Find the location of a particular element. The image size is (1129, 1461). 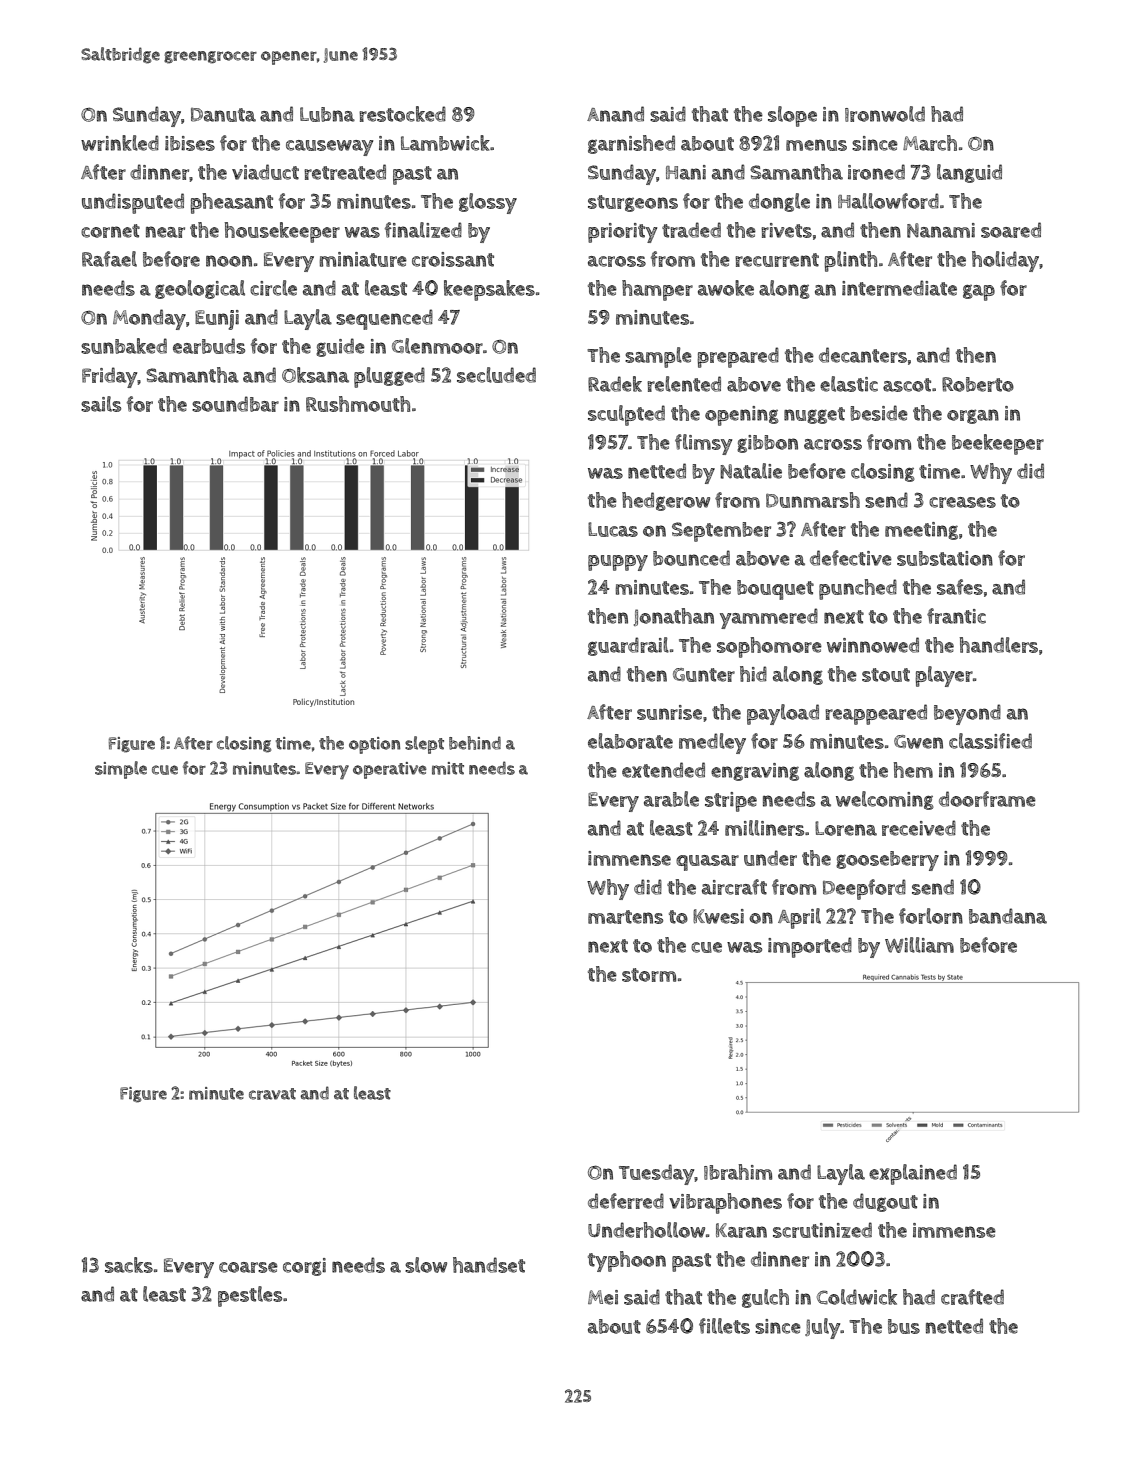

welcoming is located at coordinates (885, 800).
